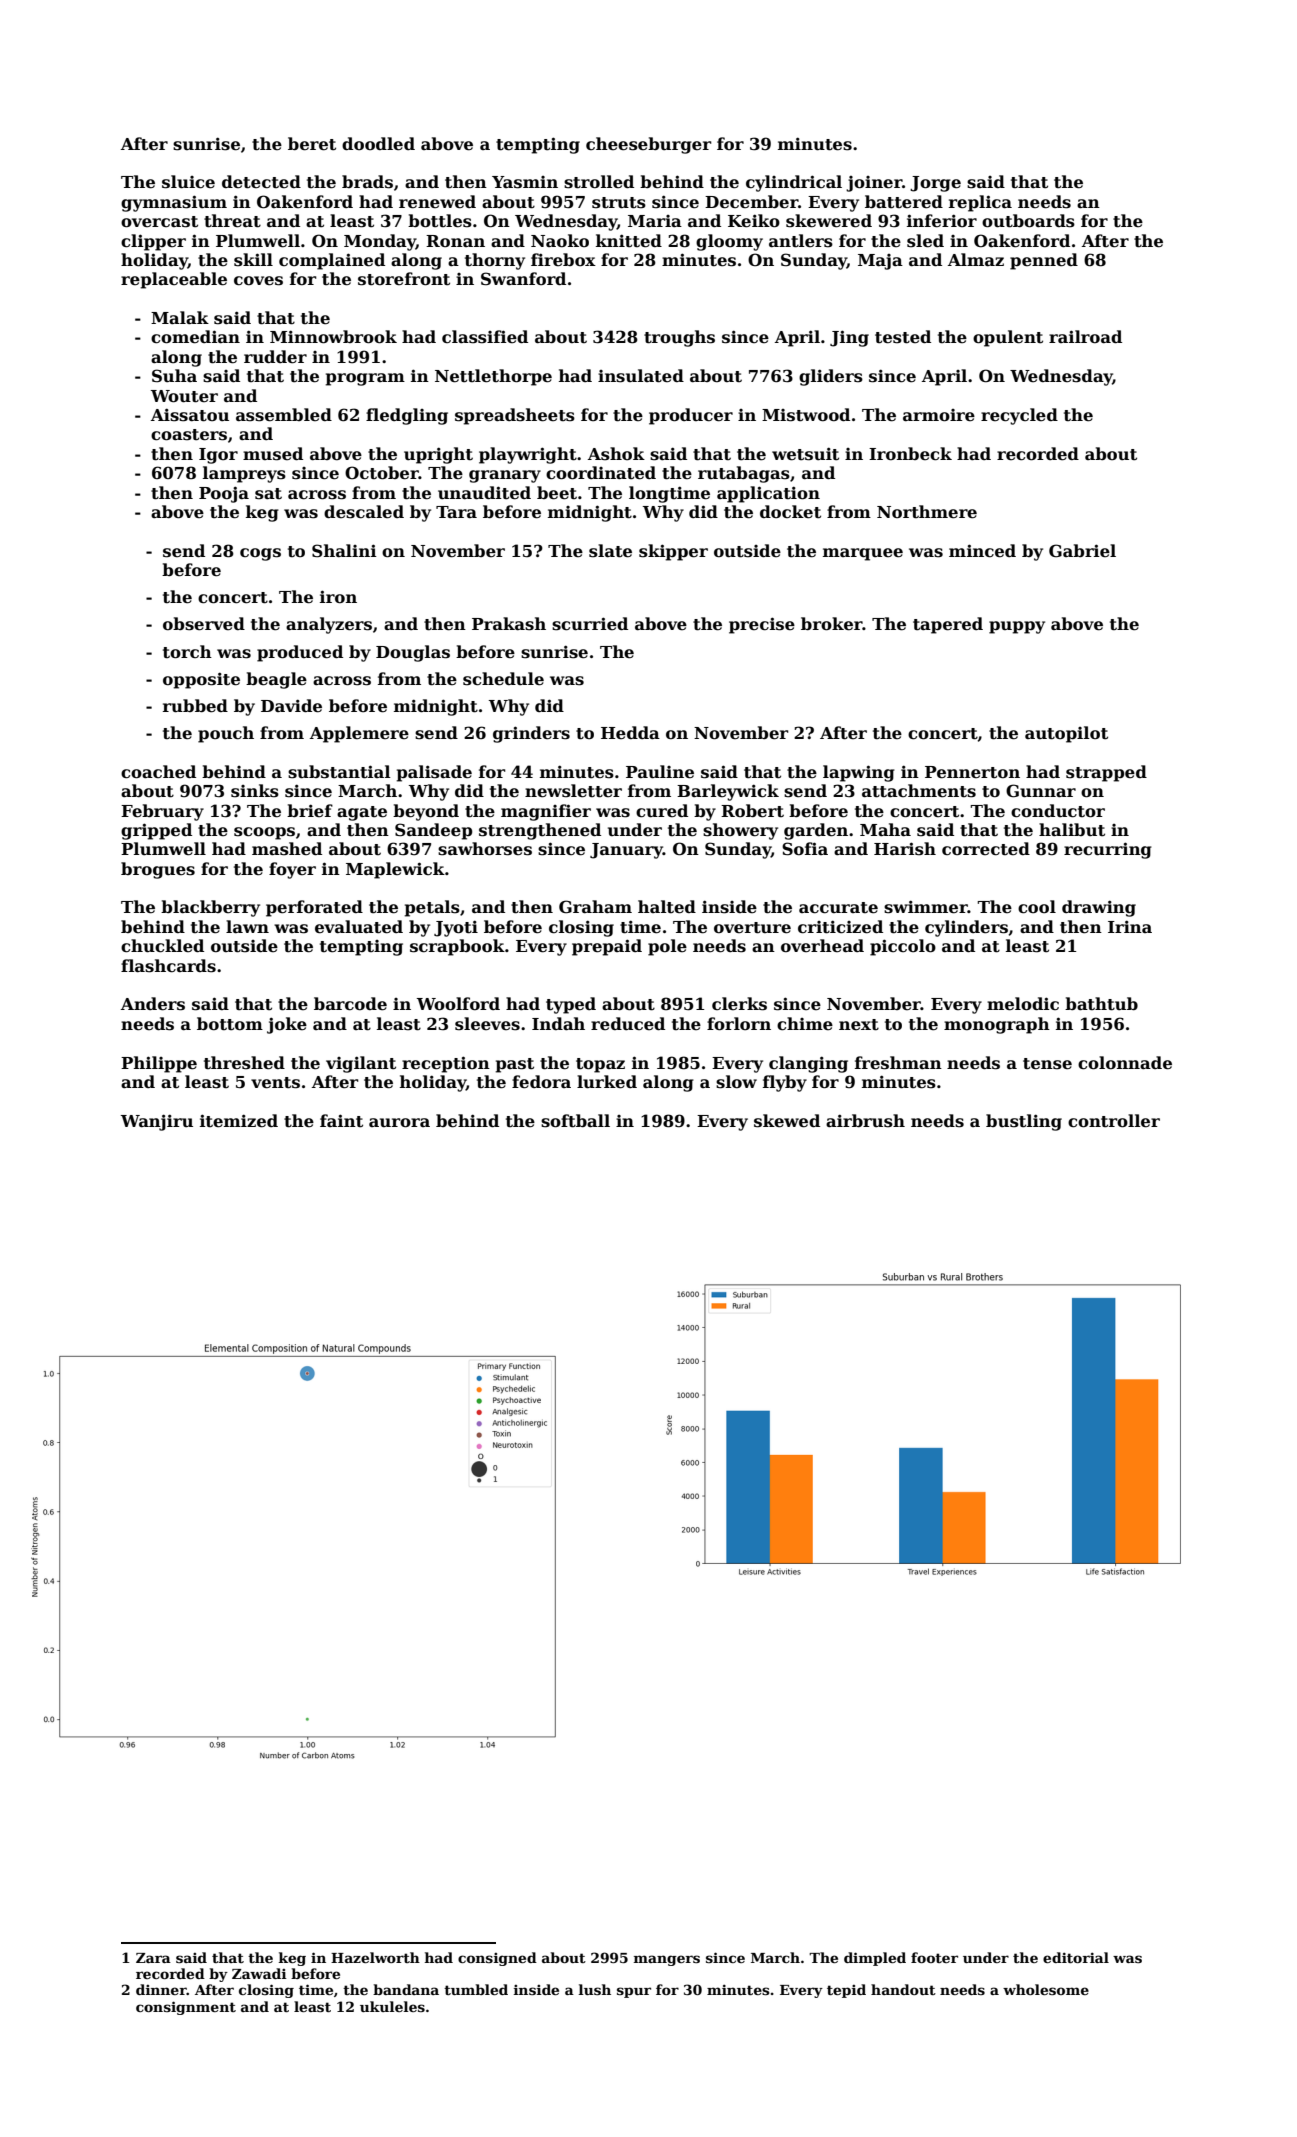  What do you see at coordinates (1066, 734) in the screenshot?
I see `autopilot` at bounding box center [1066, 734].
